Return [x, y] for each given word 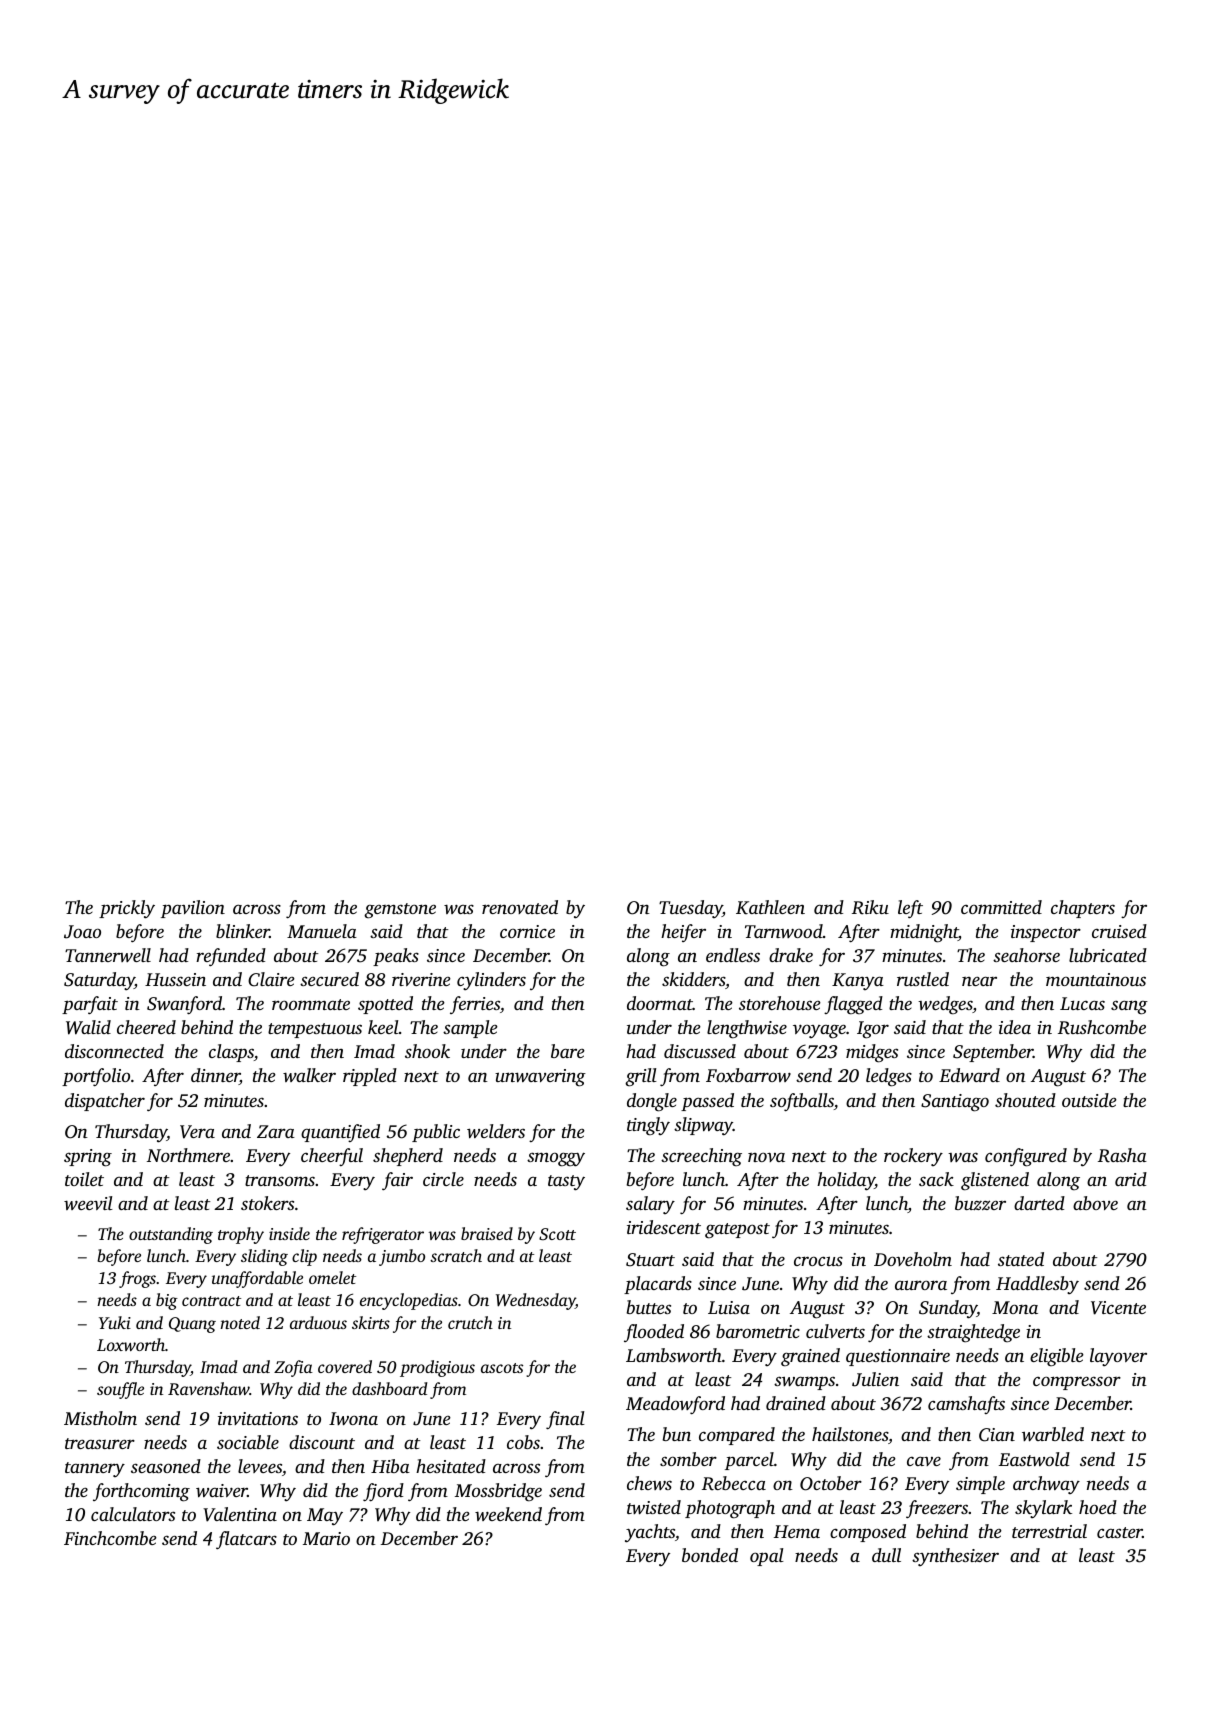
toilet [84, 1179]
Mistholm [100, 1418]
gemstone [400, 911]
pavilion [193, 909]
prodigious [437, 1368]
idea [1015, 1027]
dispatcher [105, 1102]
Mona [1015, 1307]
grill [641, 1077]
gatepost [737, 1231]
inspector [1046, 933]
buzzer [980, 1203]
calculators [133, 1514]
